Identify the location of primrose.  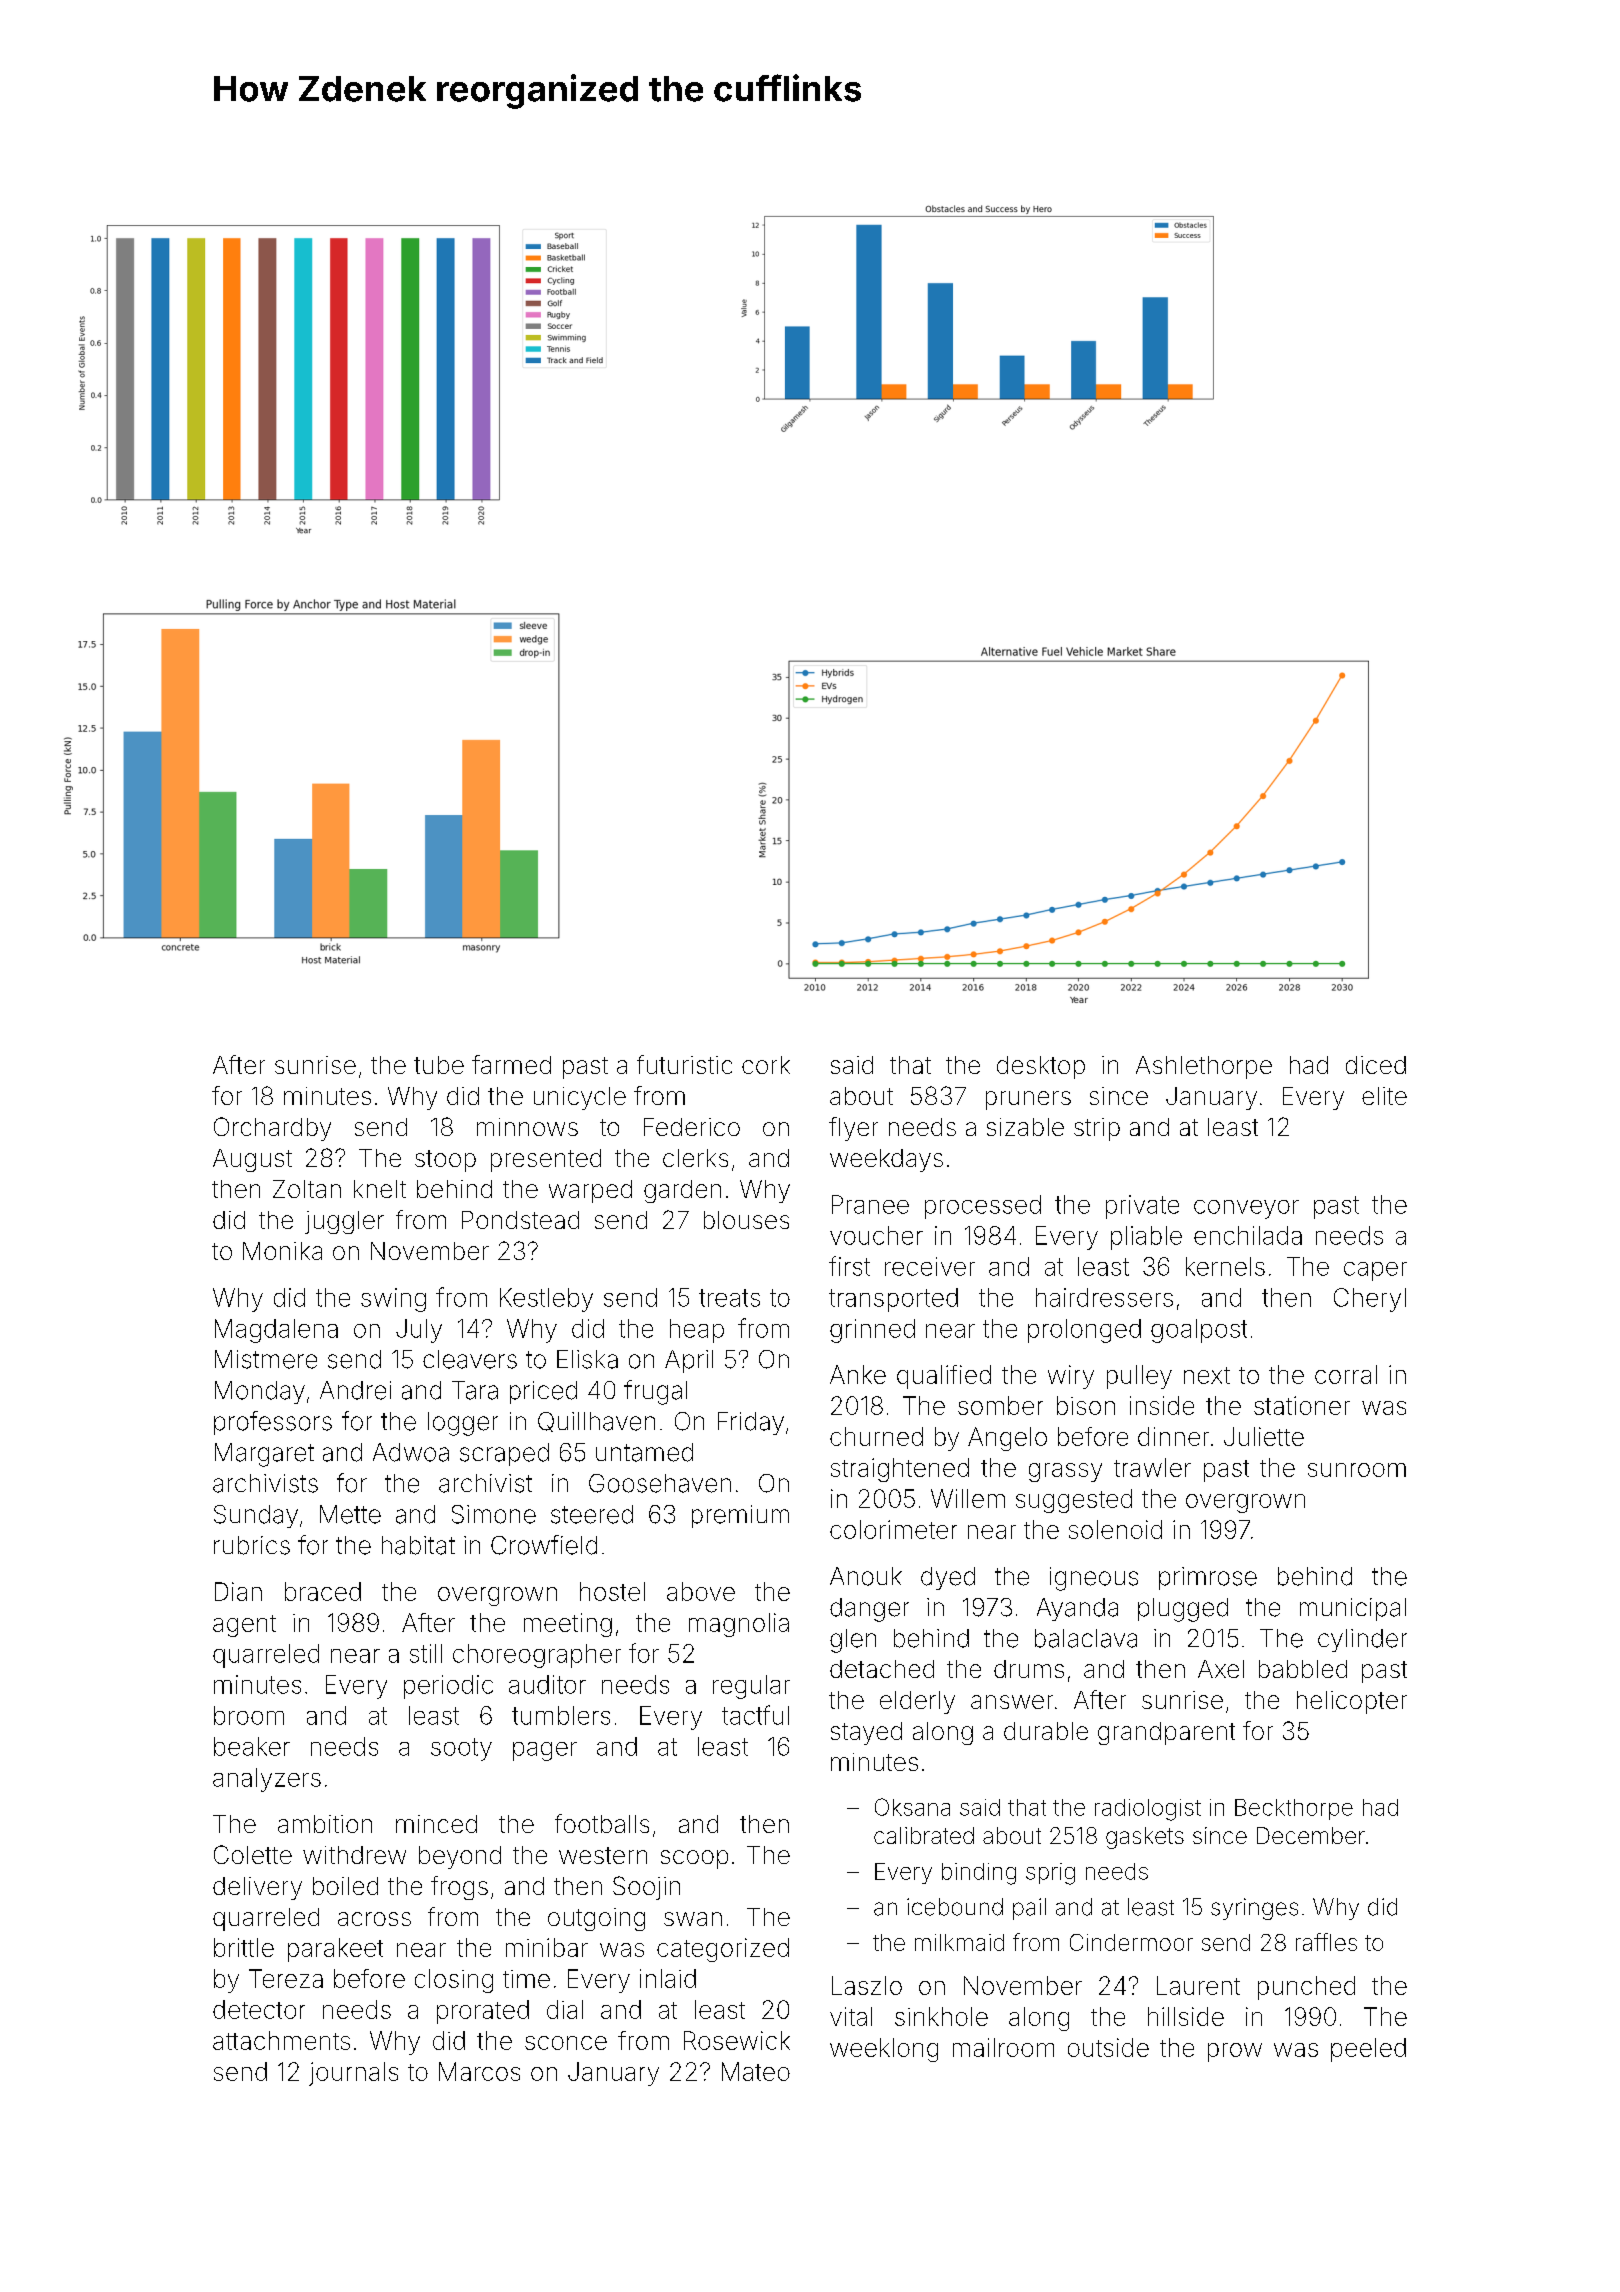
(1208, 1578).
